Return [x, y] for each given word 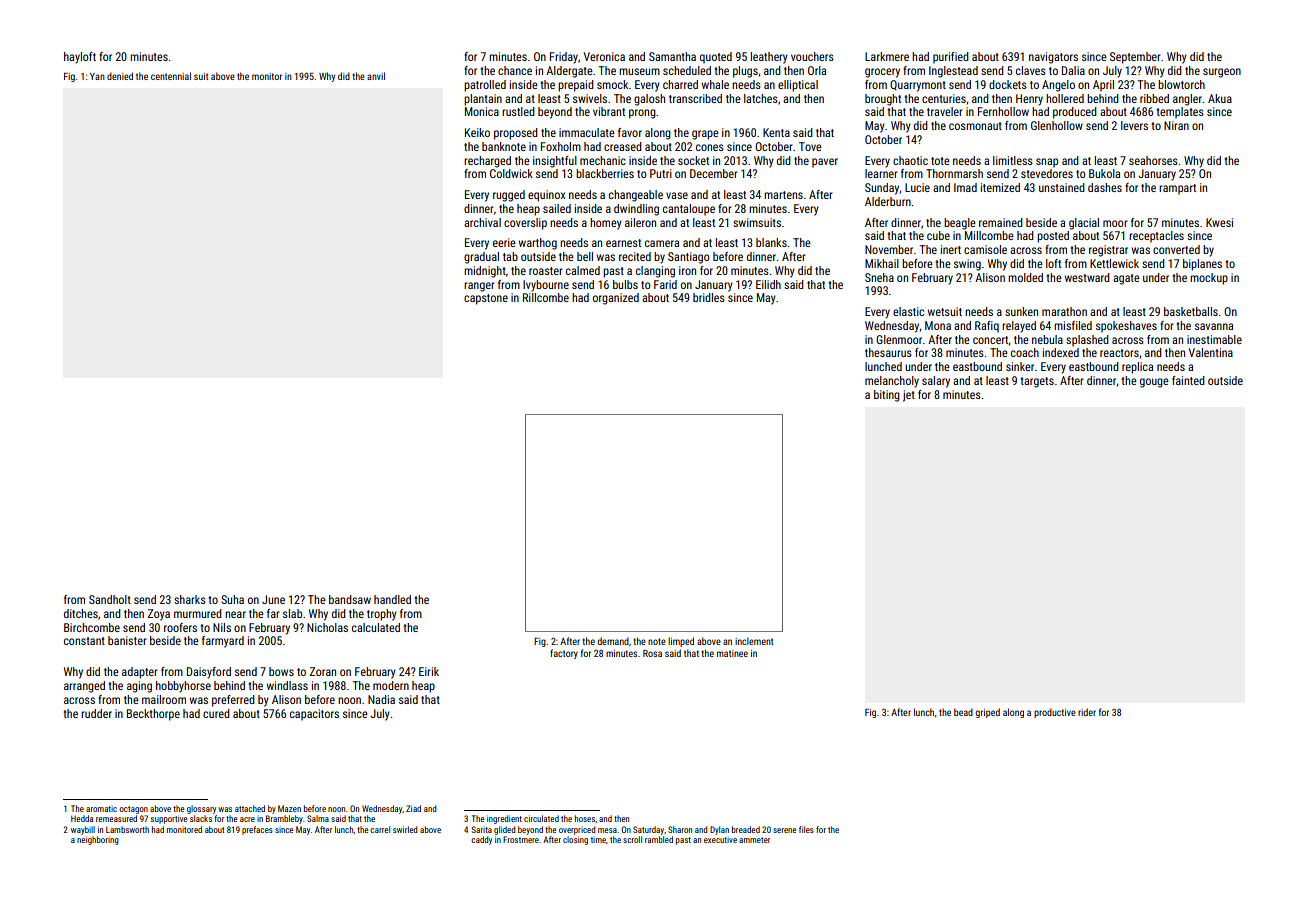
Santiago [688, 258]
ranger [479, 287]
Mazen [289, 808]
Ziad [413, 808]
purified [951, 58]
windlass [287, 685]
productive [1055, 713]
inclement [754, 641]
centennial [171, 76]
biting [887, 396]
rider [1087, 712]
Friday [564, 58]
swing [967, 265]
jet [909, 396]
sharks [190, 599]
